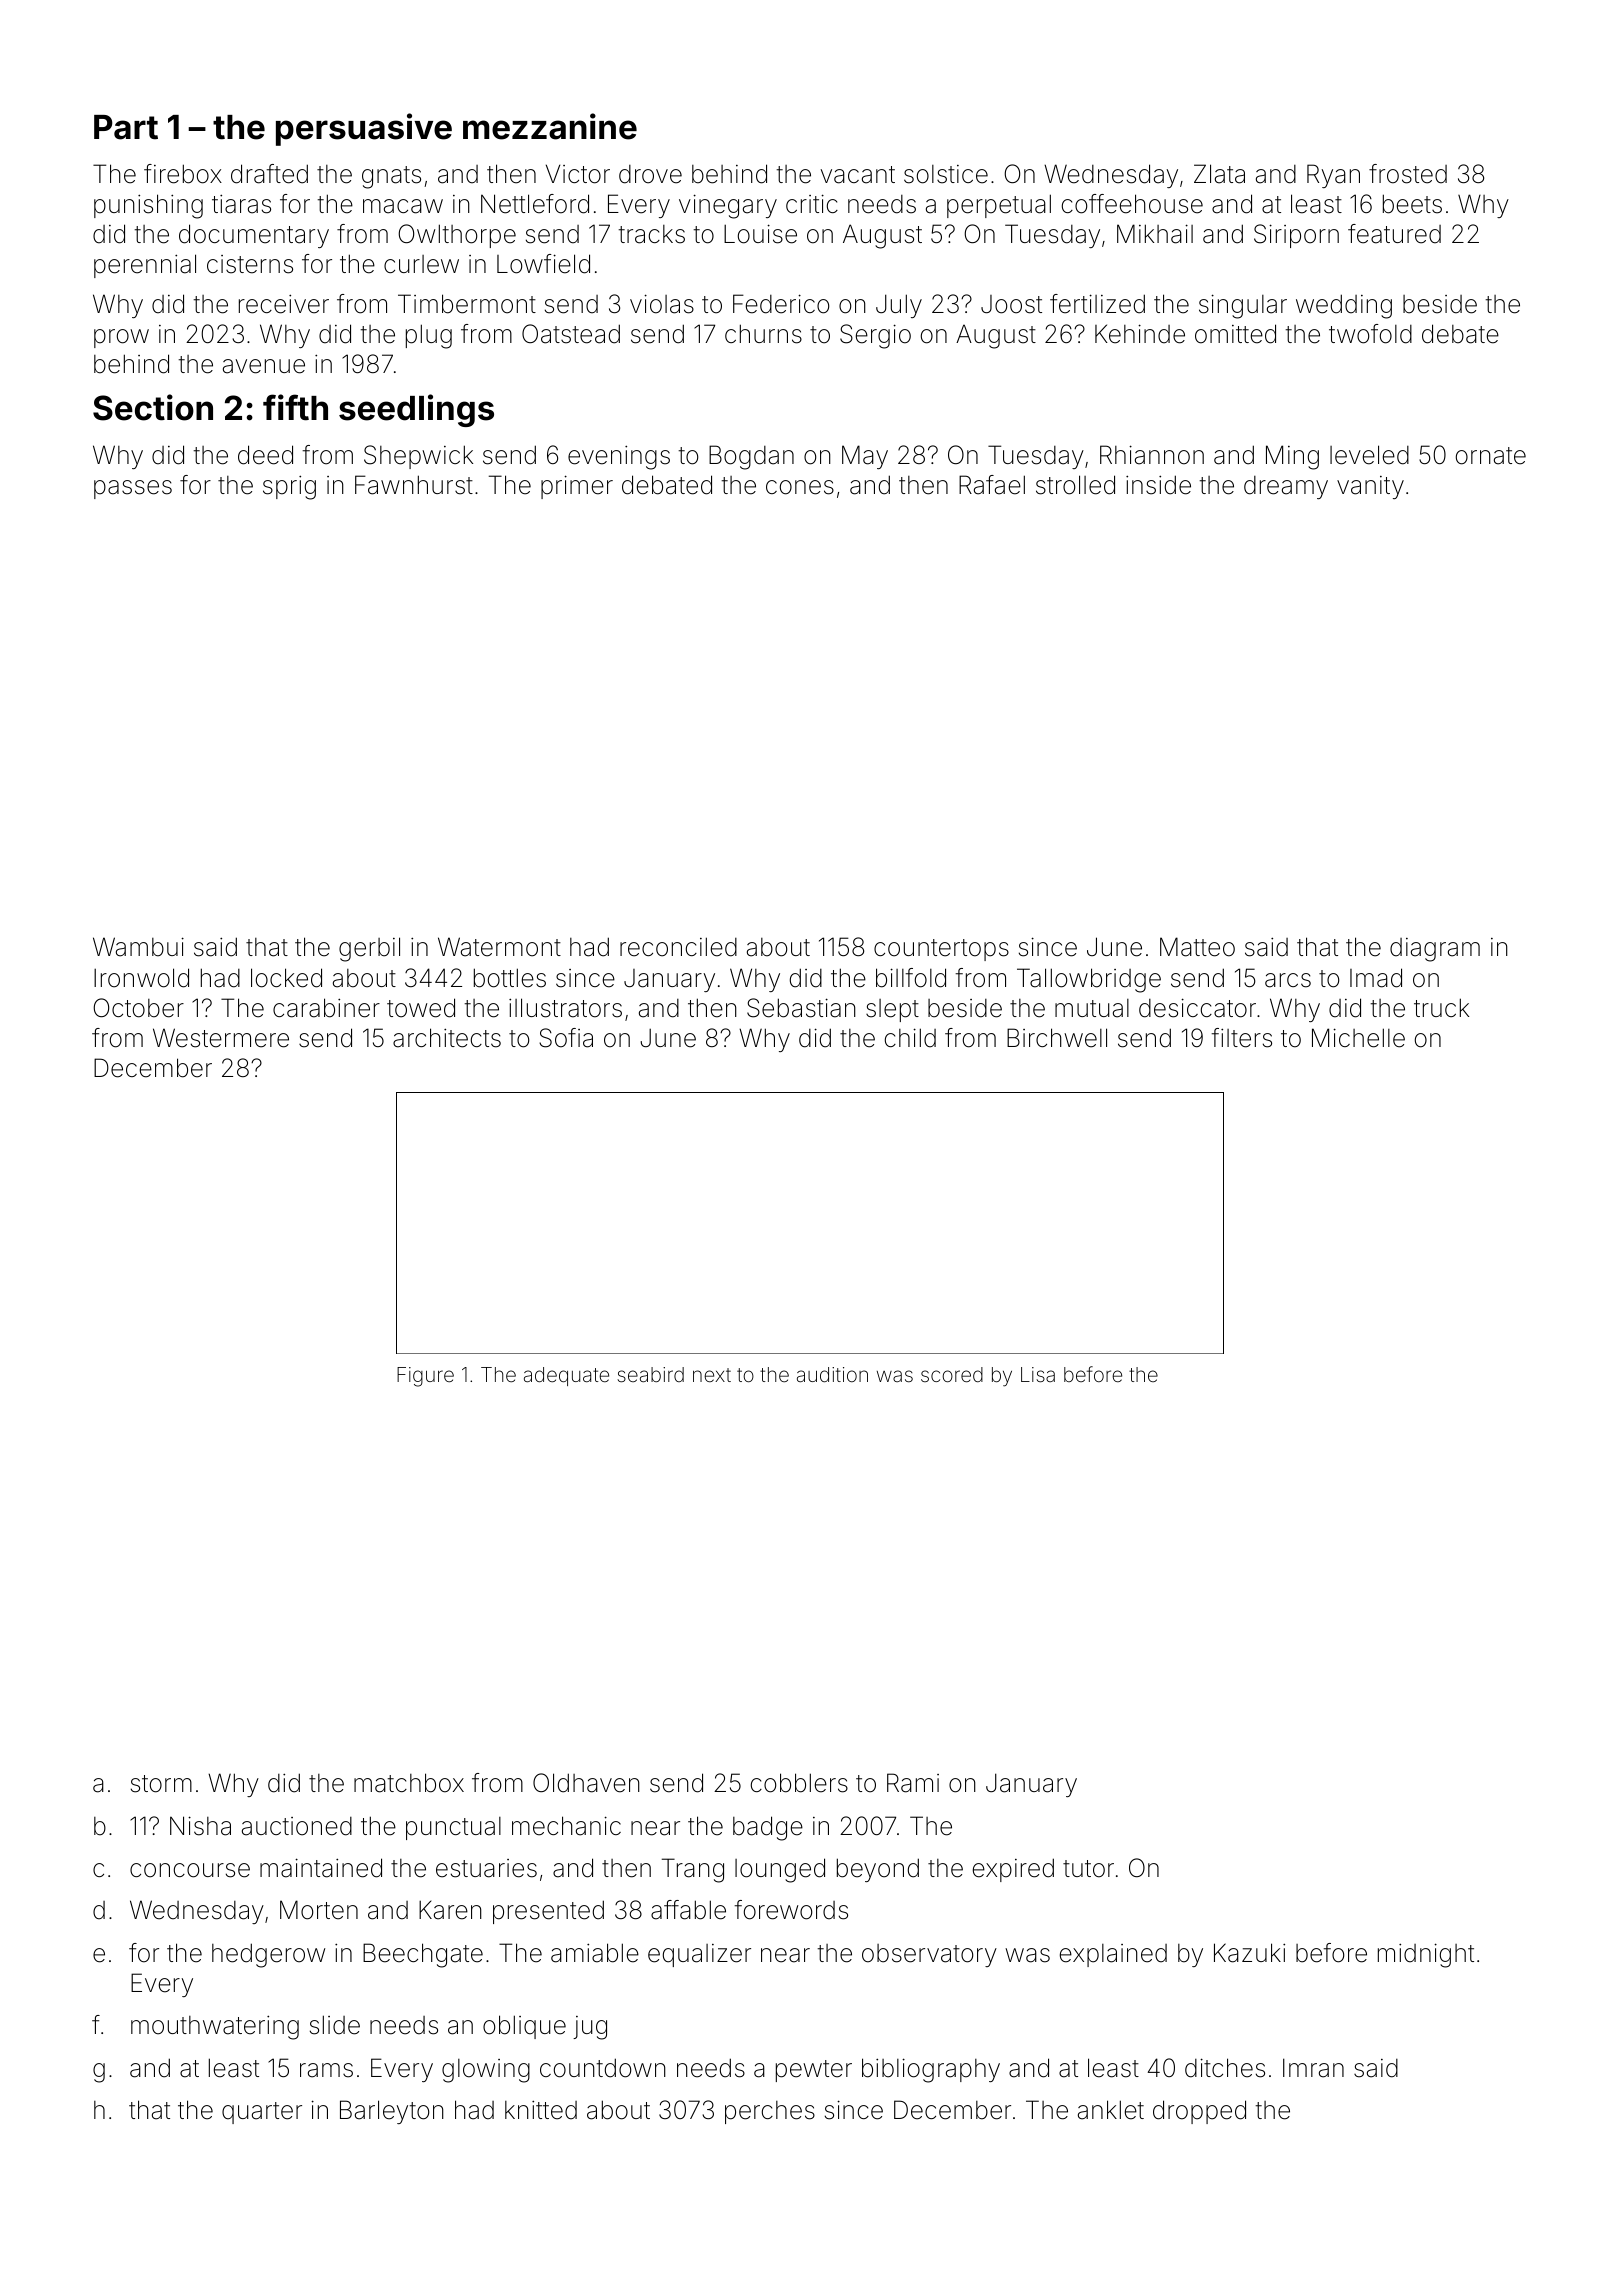 This image has width=1620, height=2292. I want to click on midnight, so click(1426, 1955).
